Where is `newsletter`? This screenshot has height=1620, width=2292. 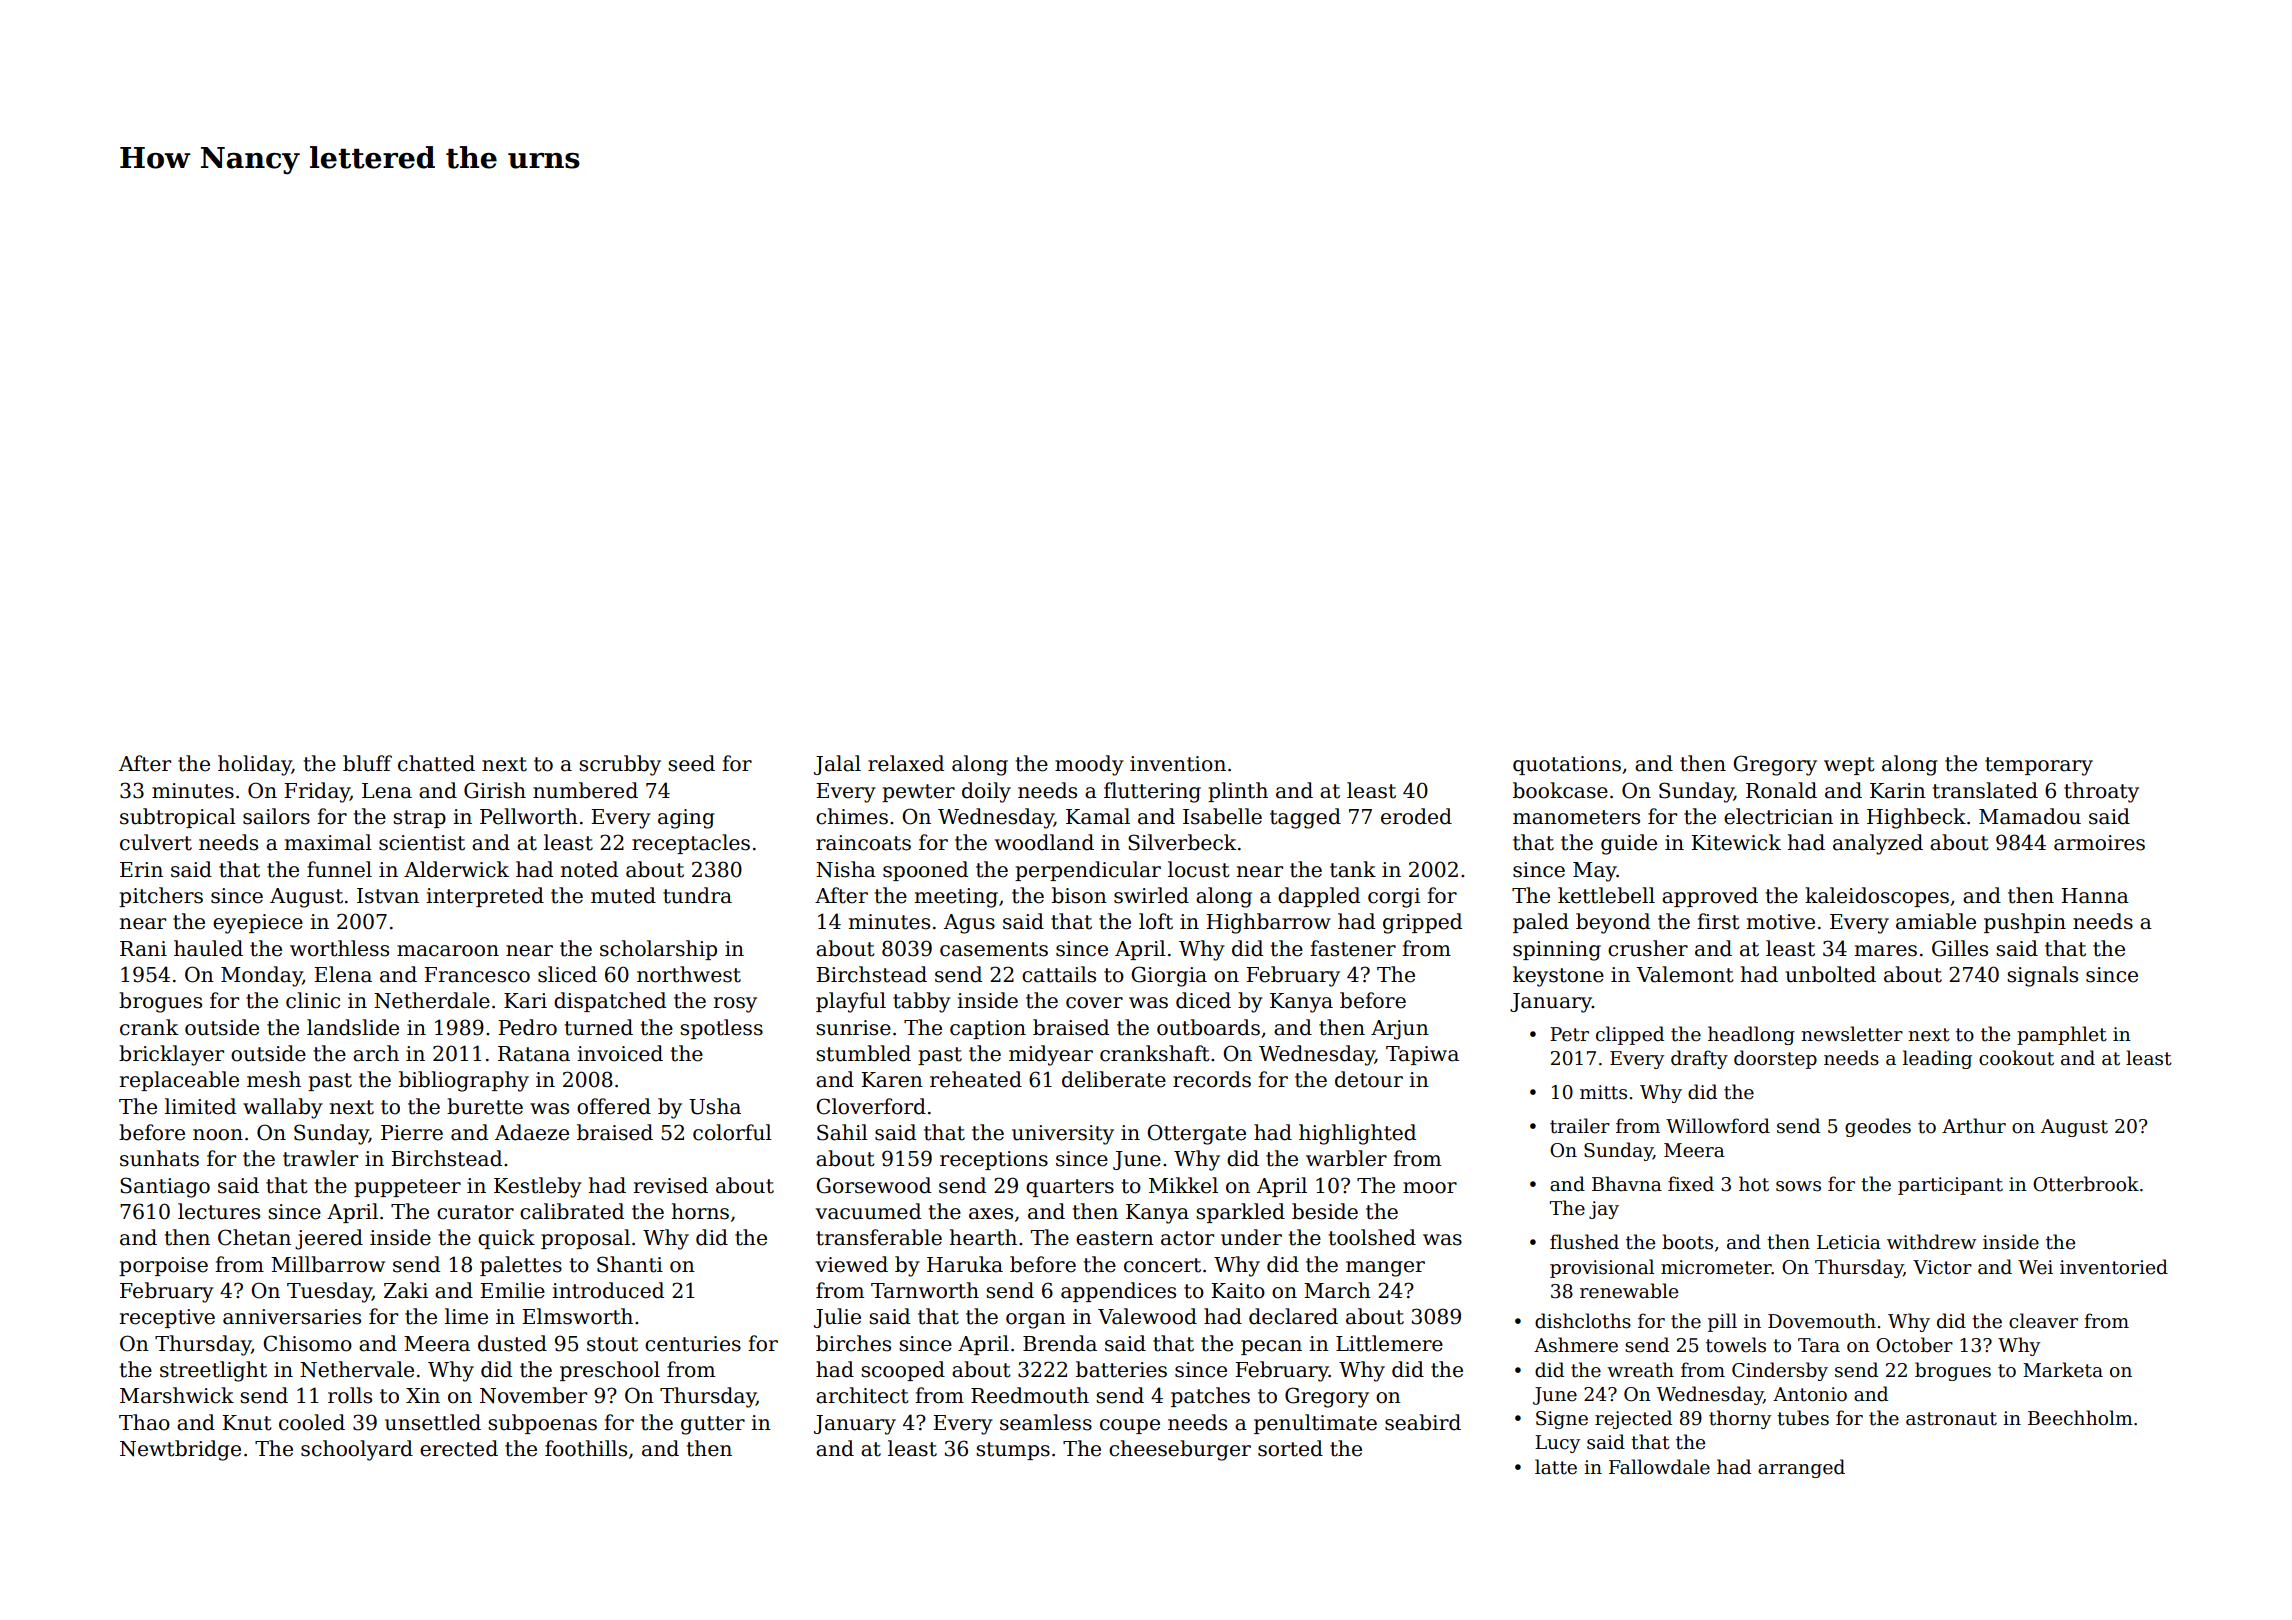
newsletter is located at coordinates (1852, 1034).
